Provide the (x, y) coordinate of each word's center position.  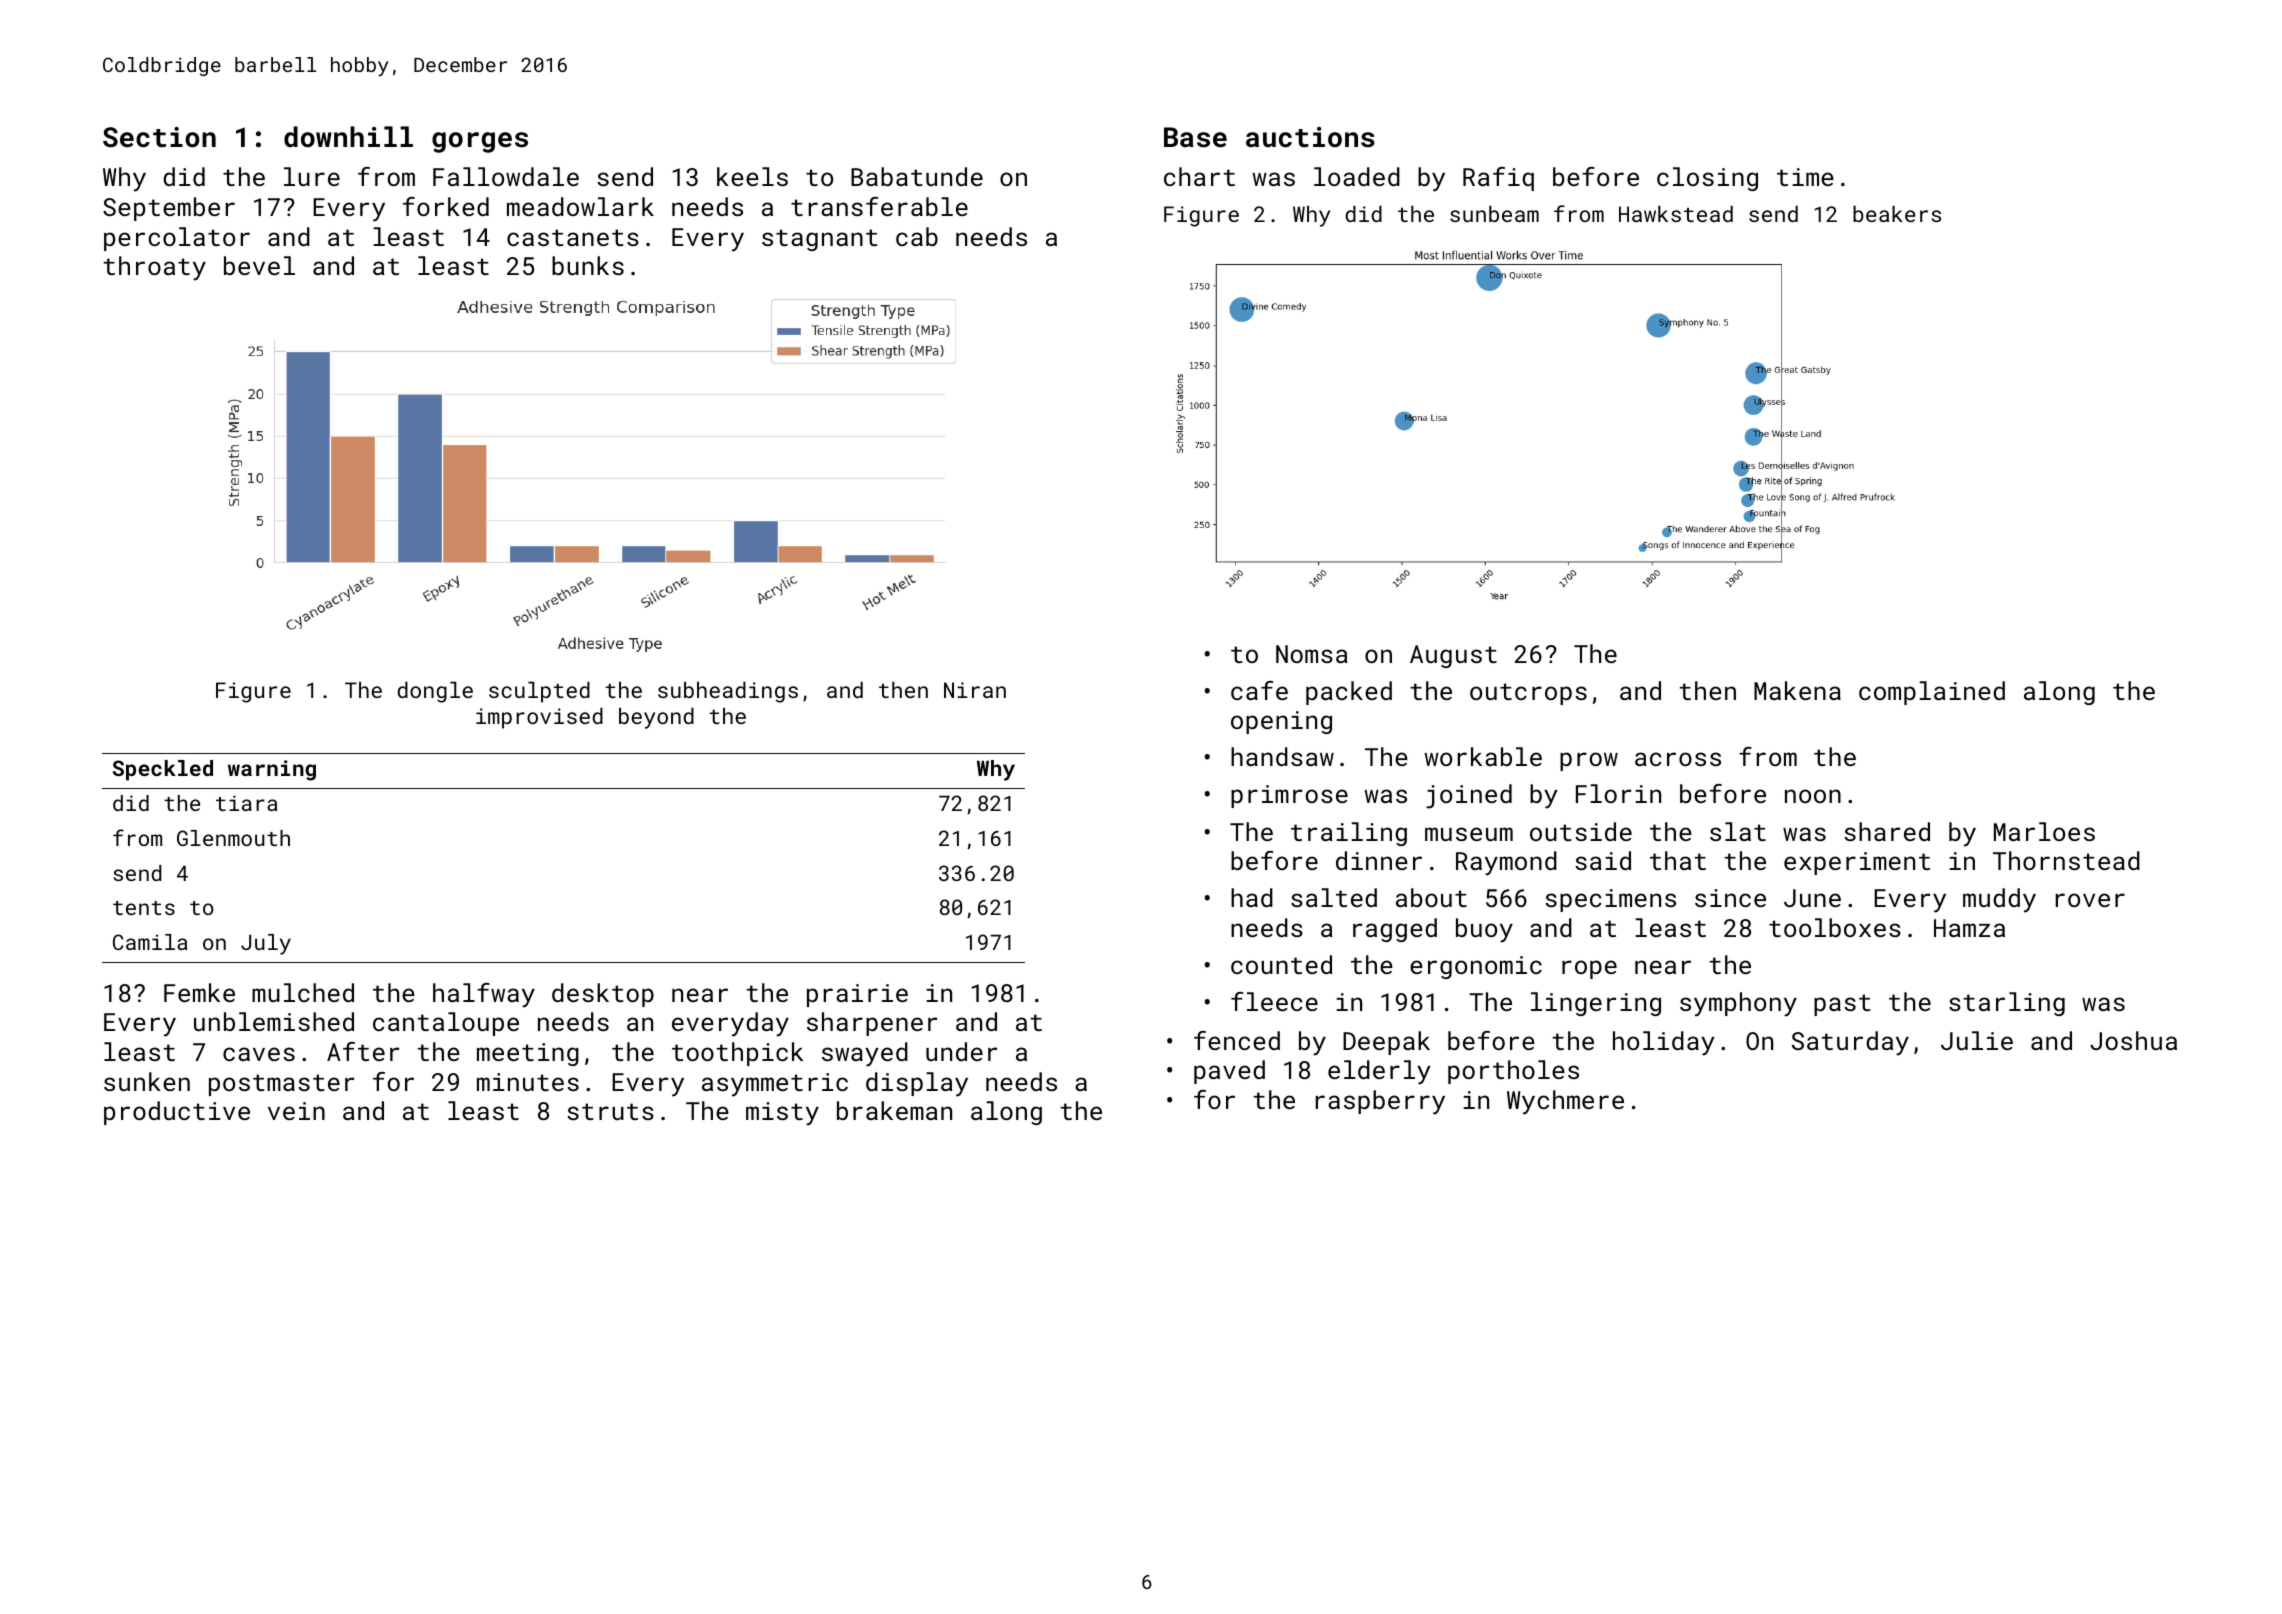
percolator (177, 239)
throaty (154, 268)
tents (144, 908)
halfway (484, 995)
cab (917, 236)
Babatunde (917, 176)
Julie (1977, 1040)
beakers (1897, 213)
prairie (857, 995)
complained (1932, 693)
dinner (1379, 860)
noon (1813, 796)
